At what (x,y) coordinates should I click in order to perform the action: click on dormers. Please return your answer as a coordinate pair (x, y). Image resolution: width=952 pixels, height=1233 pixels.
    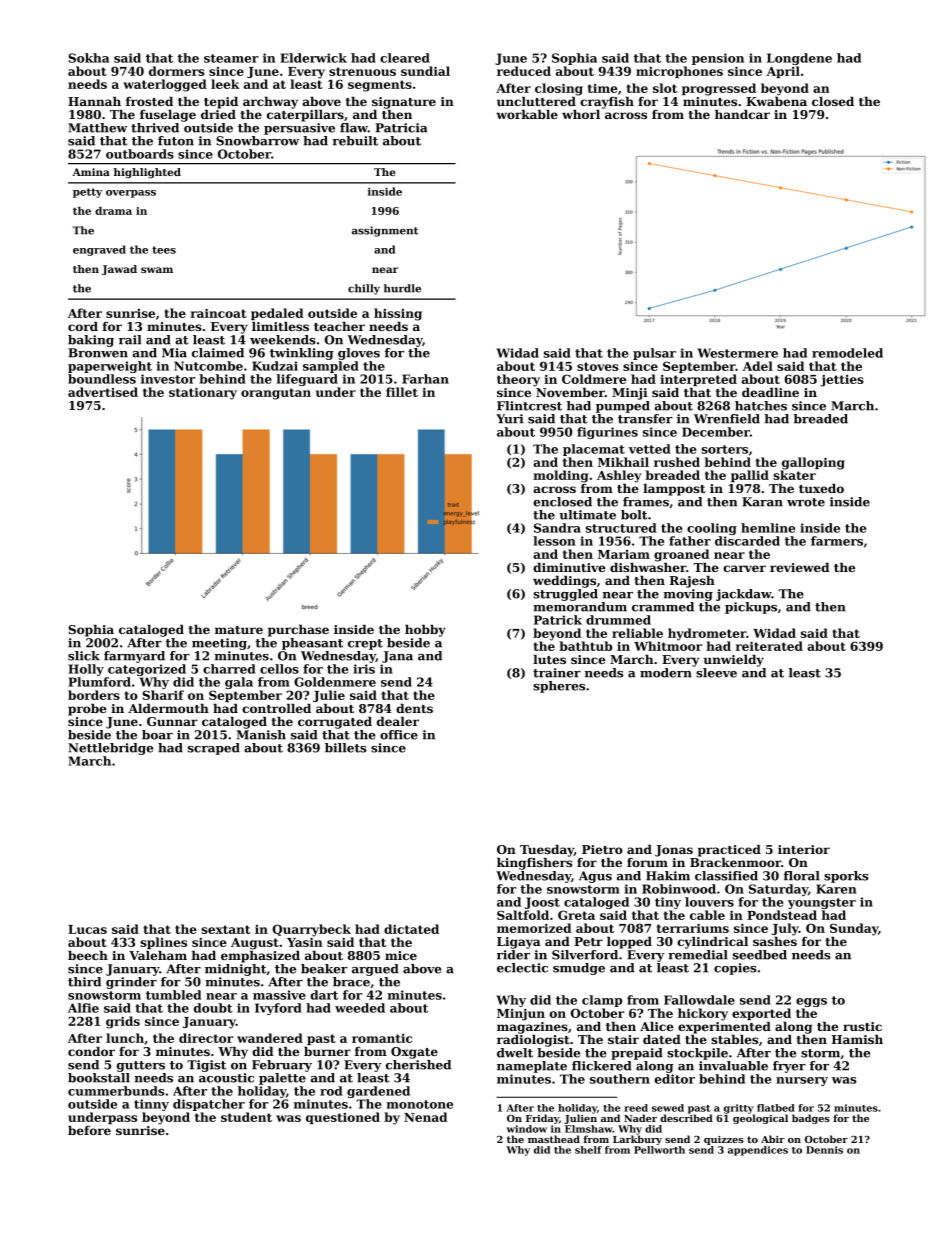
    Looking at the image, I should click on (176, 71).
